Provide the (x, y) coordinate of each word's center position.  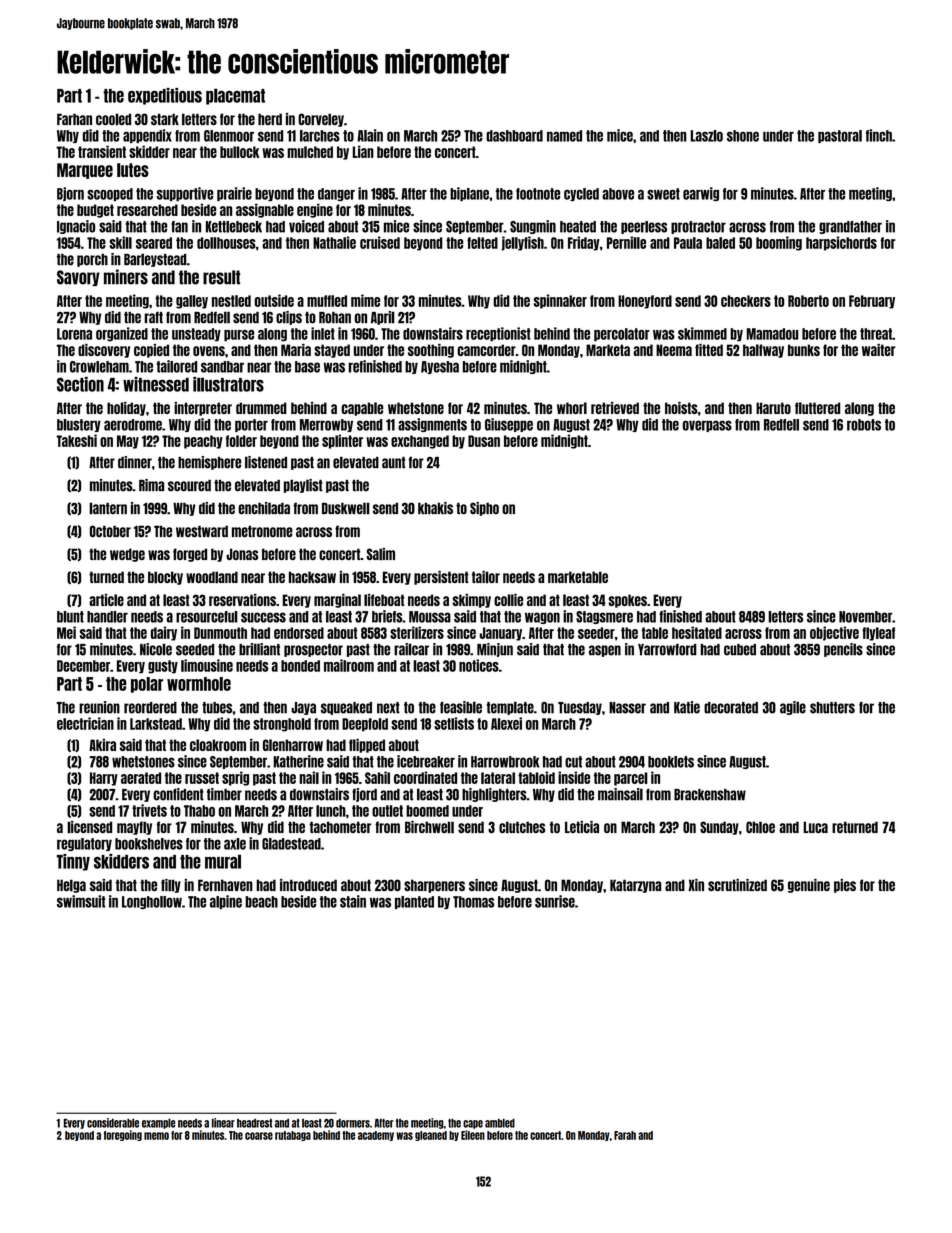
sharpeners (434, 886)
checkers (746, 301)
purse (239, 336)
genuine (809, 886)
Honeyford (645, 302)
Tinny (73, 862)
